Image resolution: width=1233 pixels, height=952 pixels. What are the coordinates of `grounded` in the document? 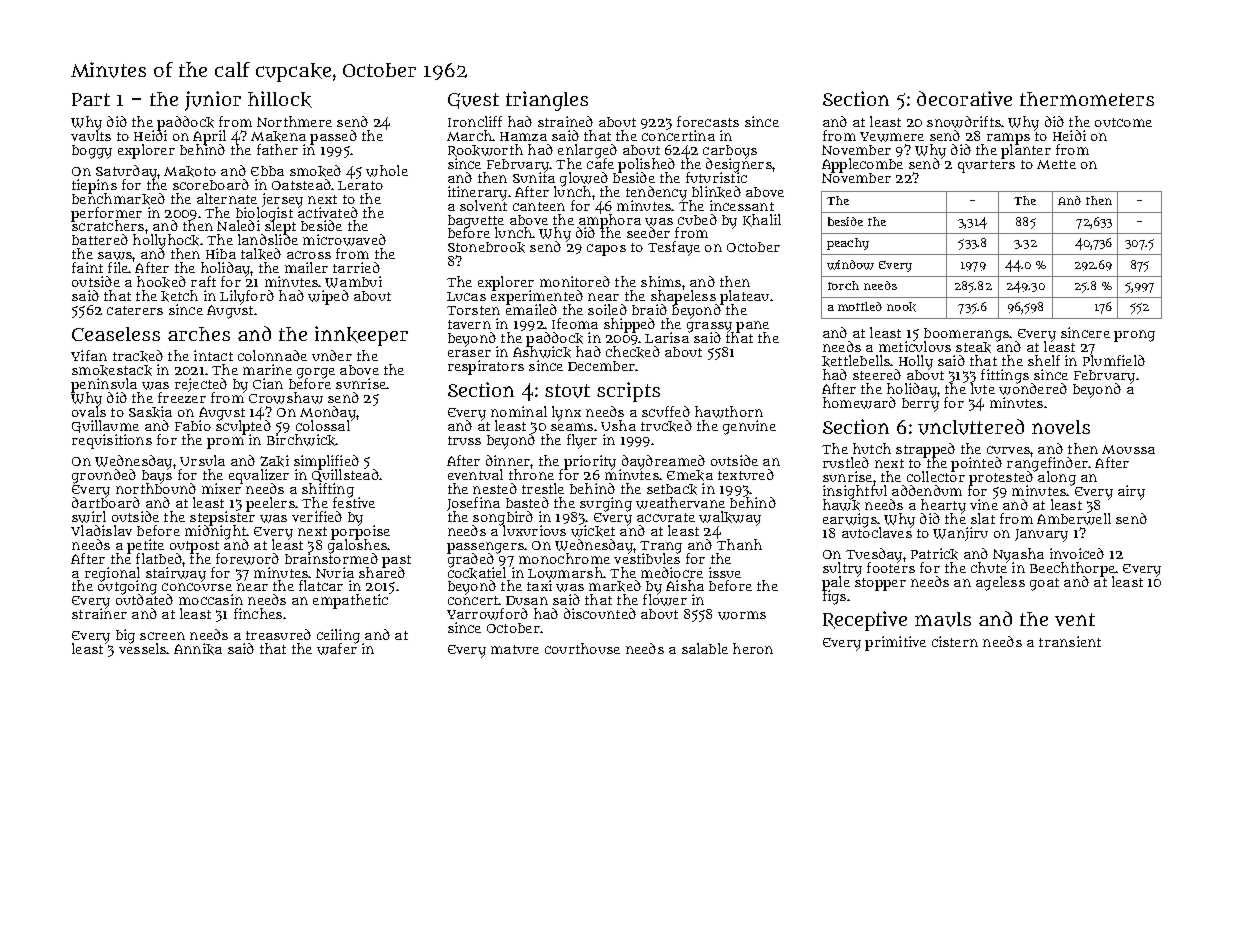 It's located at (104, 476).
